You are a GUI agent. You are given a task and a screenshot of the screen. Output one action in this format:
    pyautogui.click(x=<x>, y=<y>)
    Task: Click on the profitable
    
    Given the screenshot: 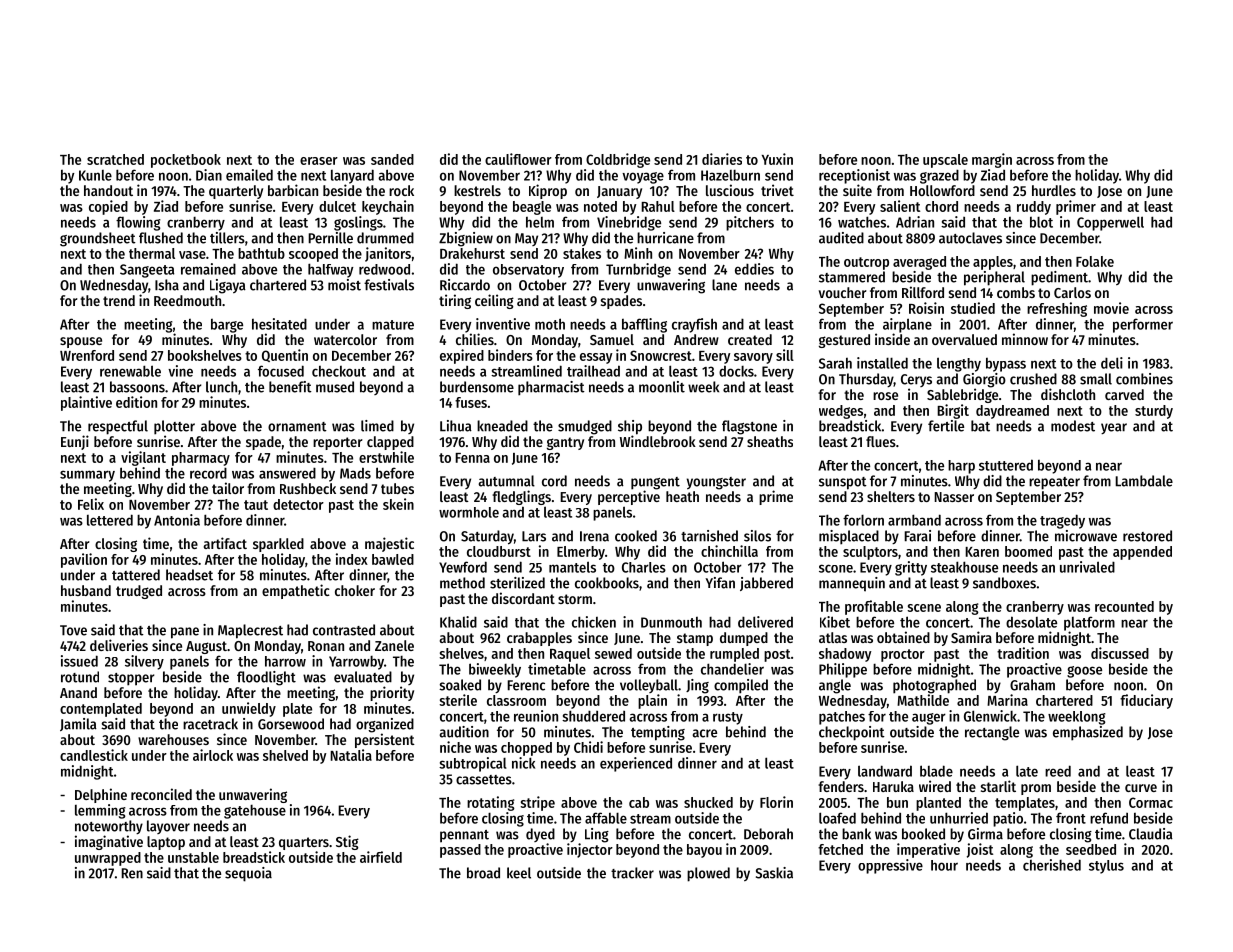 What is the action you would take?
    pyautogui.click(x=874, y=607)
